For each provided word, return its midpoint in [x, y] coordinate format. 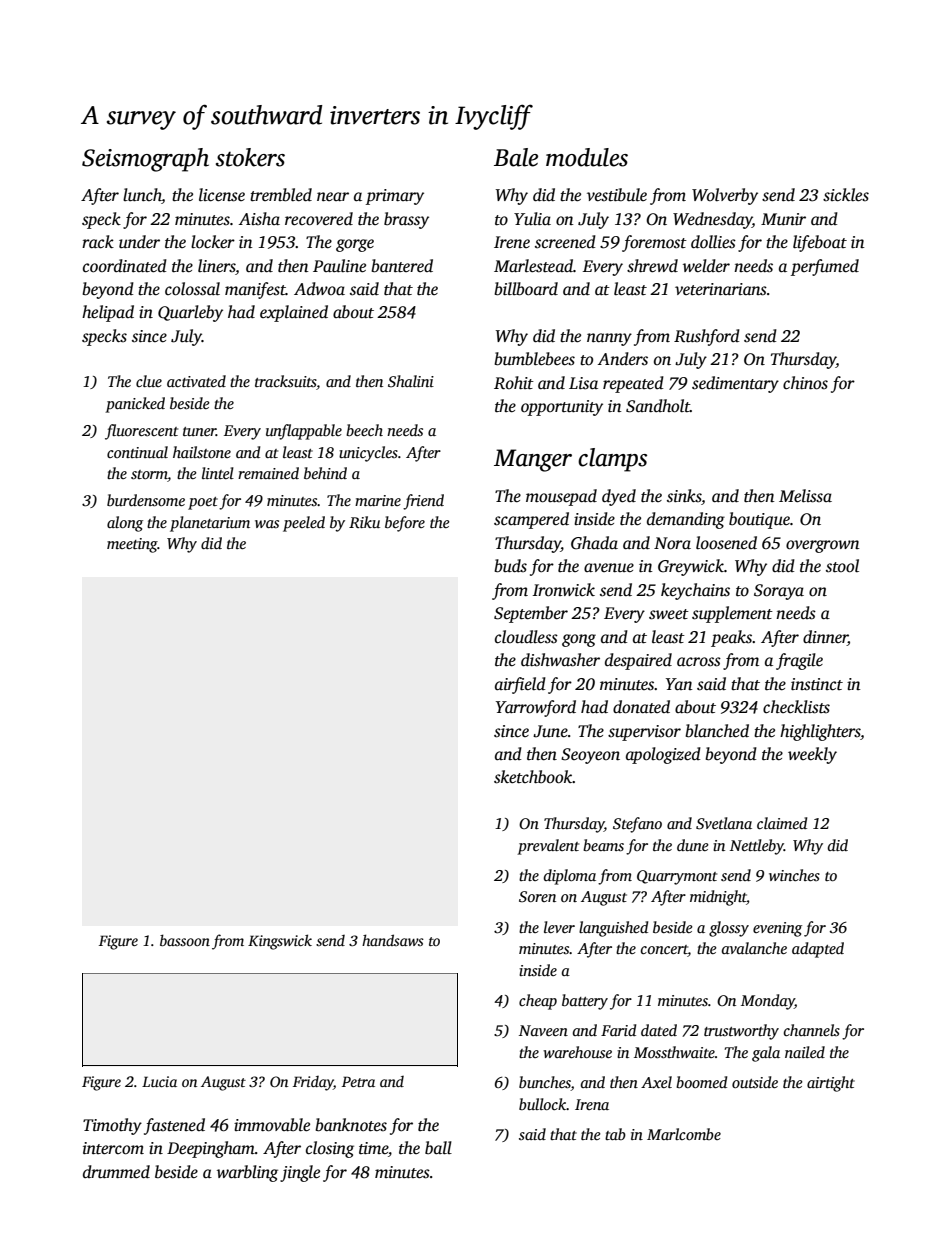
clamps [612, 460]
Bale [516, 157]
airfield [520, 685]
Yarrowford [536, 708]
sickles [846, 195]
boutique [759, 520]
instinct [817, 684]
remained [268, 473]
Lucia [159, 1081]
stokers [250, 157]
